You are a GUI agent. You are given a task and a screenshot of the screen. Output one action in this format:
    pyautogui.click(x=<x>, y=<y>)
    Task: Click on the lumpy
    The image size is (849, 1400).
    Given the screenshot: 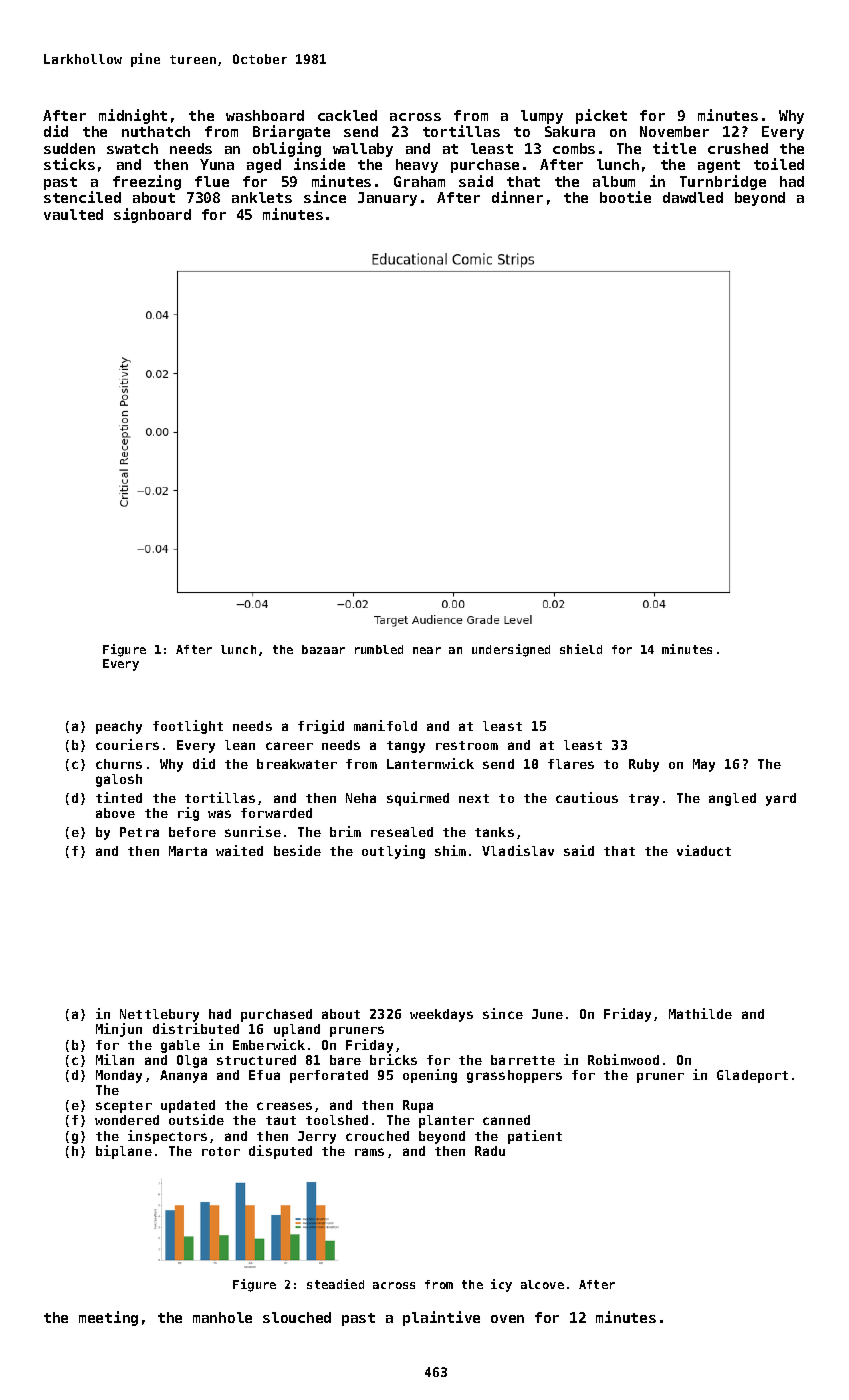 What is the action you would take?
    pyautogui.click(x=542, y=117)
